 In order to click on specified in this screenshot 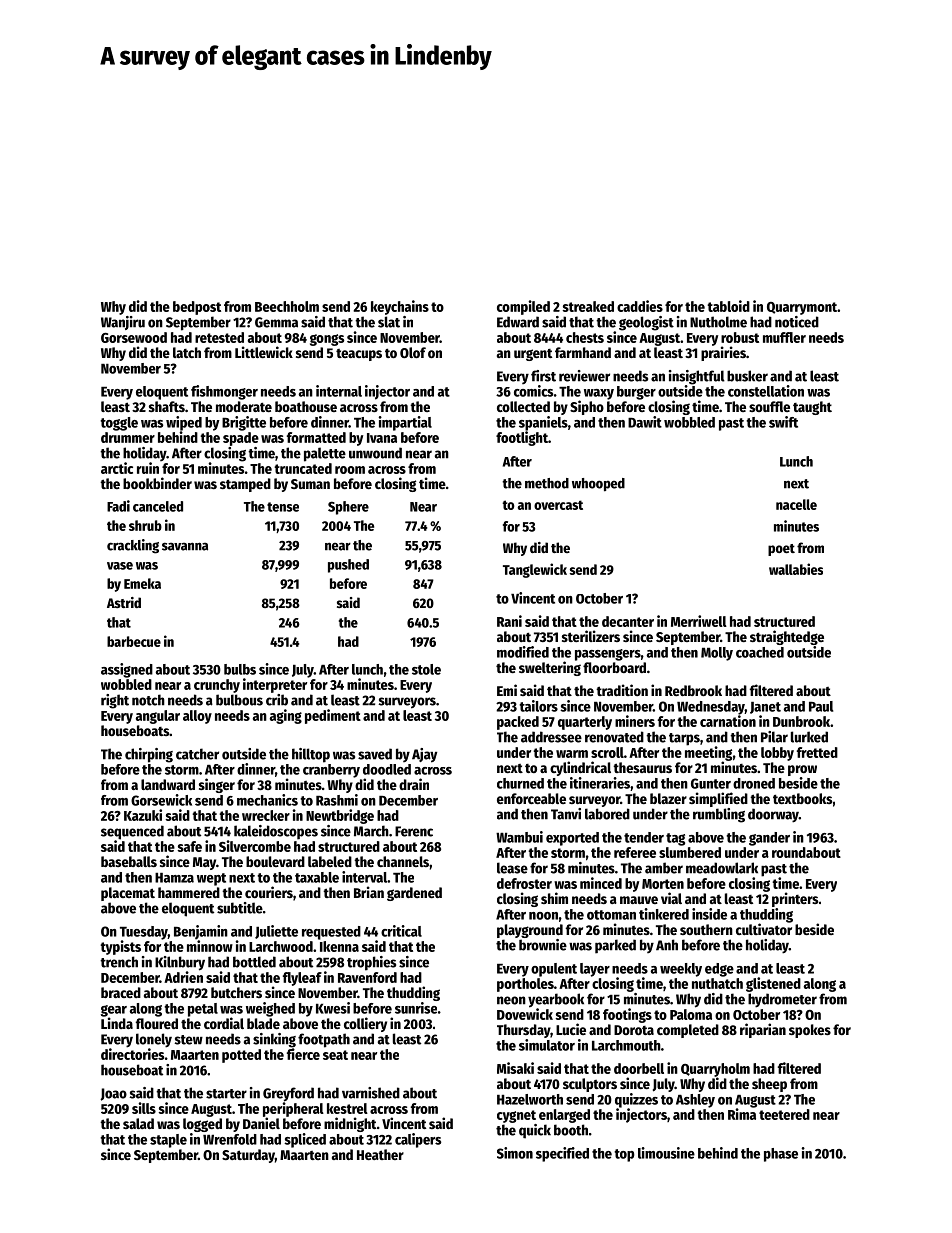, I will do `click(562, 1154)`.
